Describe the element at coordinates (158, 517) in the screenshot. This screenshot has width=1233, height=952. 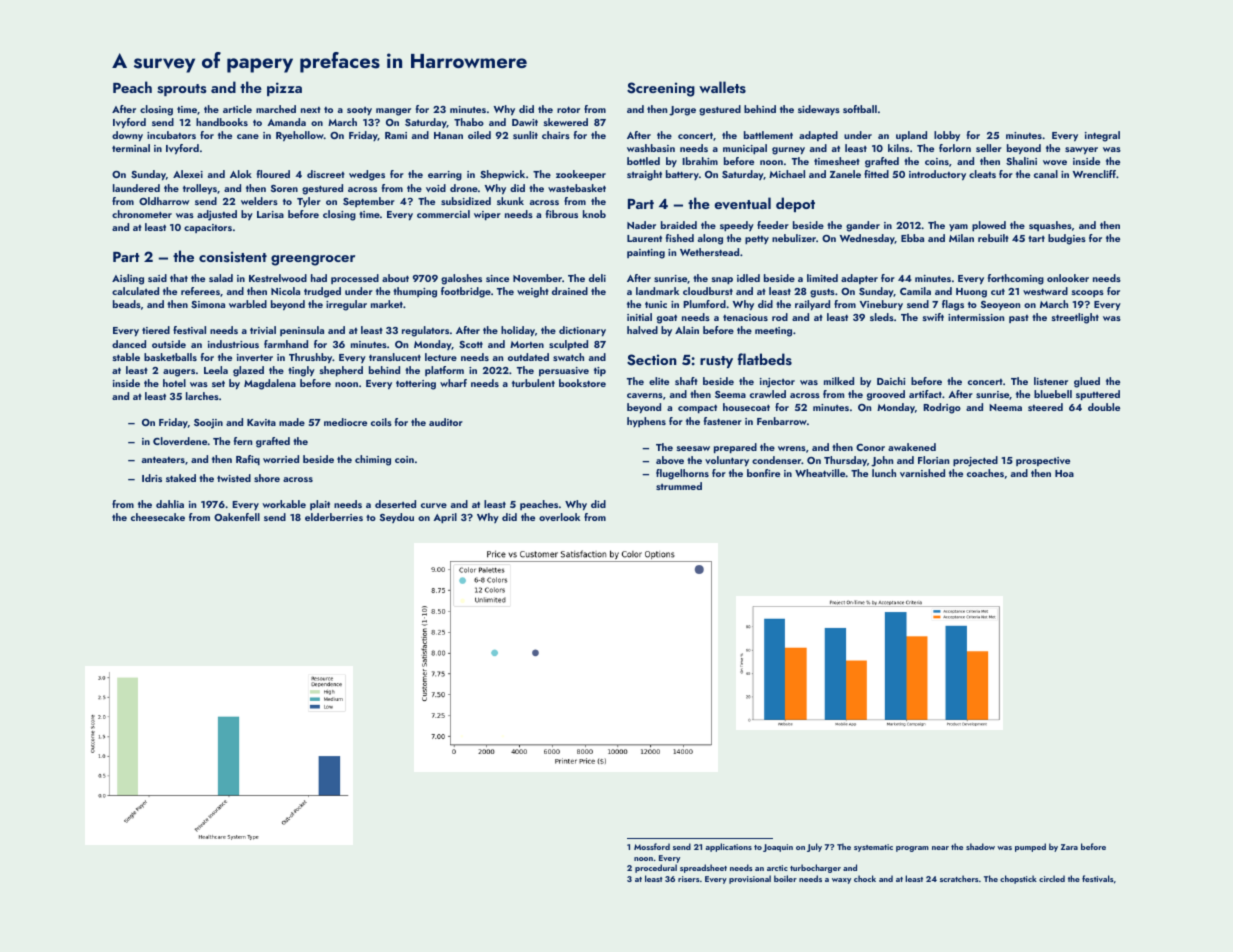
I see `cheesecake` at that location.
